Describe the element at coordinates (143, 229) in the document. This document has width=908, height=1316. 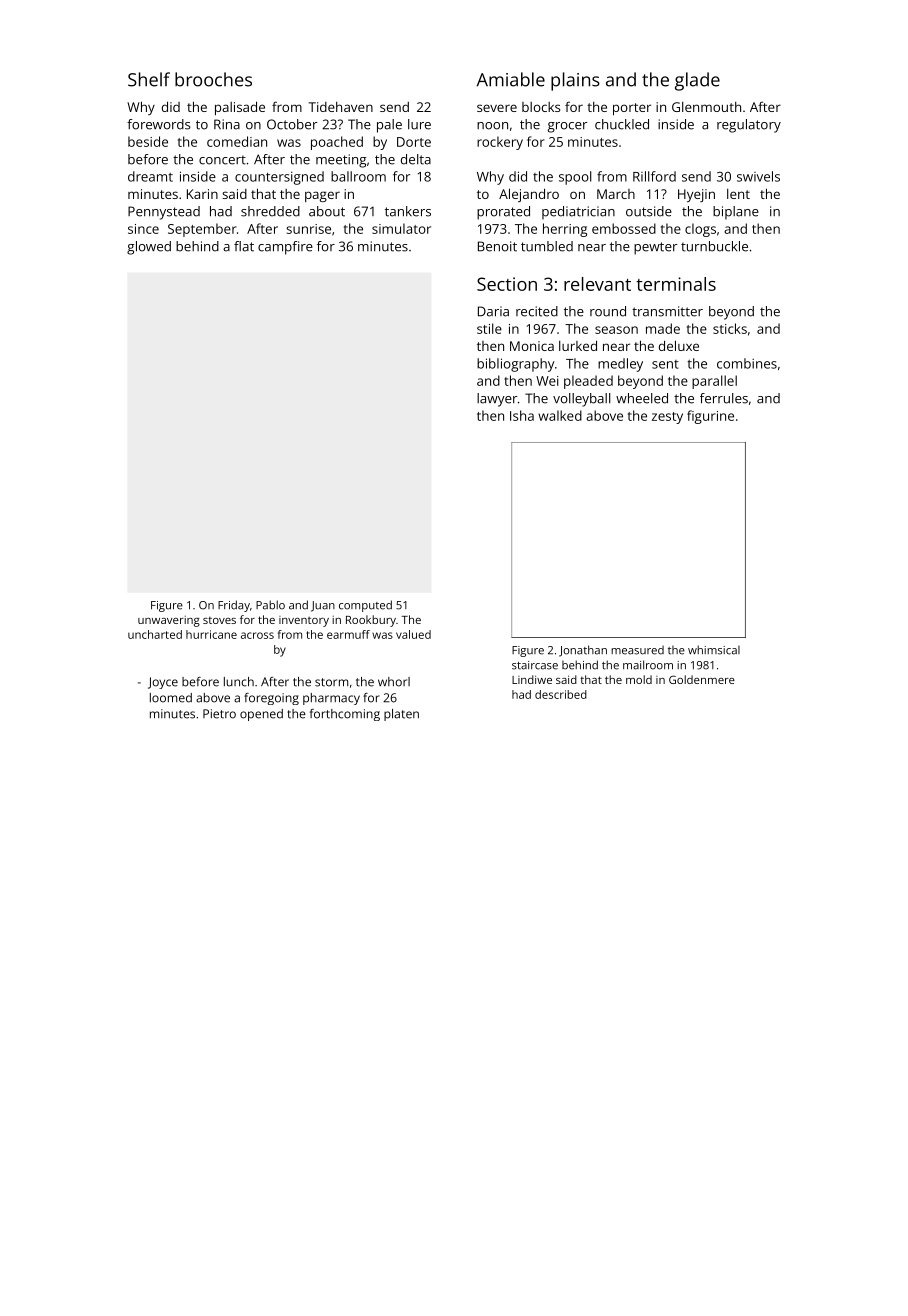
I see `since` at that location.
